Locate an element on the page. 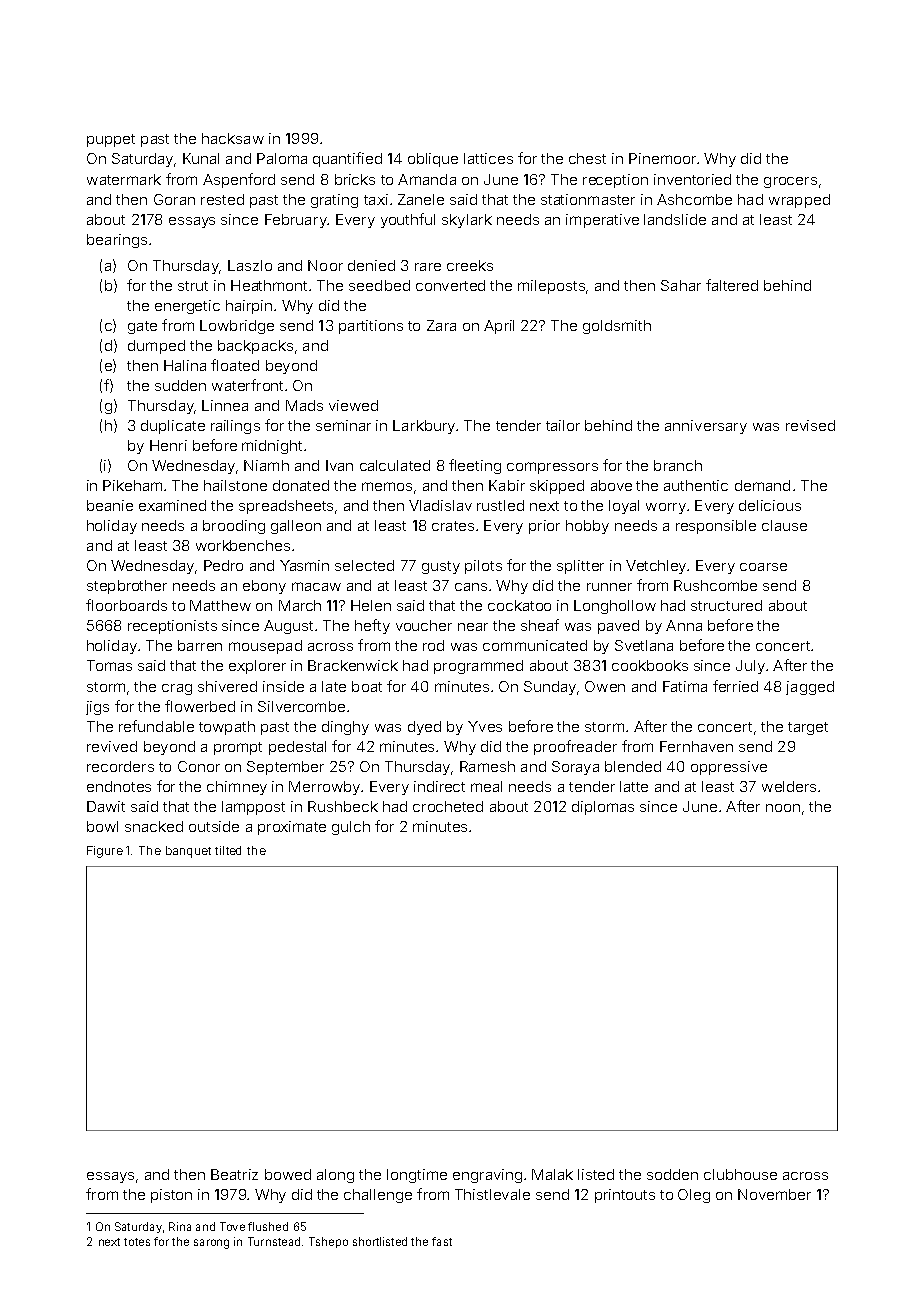 The image size is (924, 1314). Pinemoor is located at coordinates (662, 158).
